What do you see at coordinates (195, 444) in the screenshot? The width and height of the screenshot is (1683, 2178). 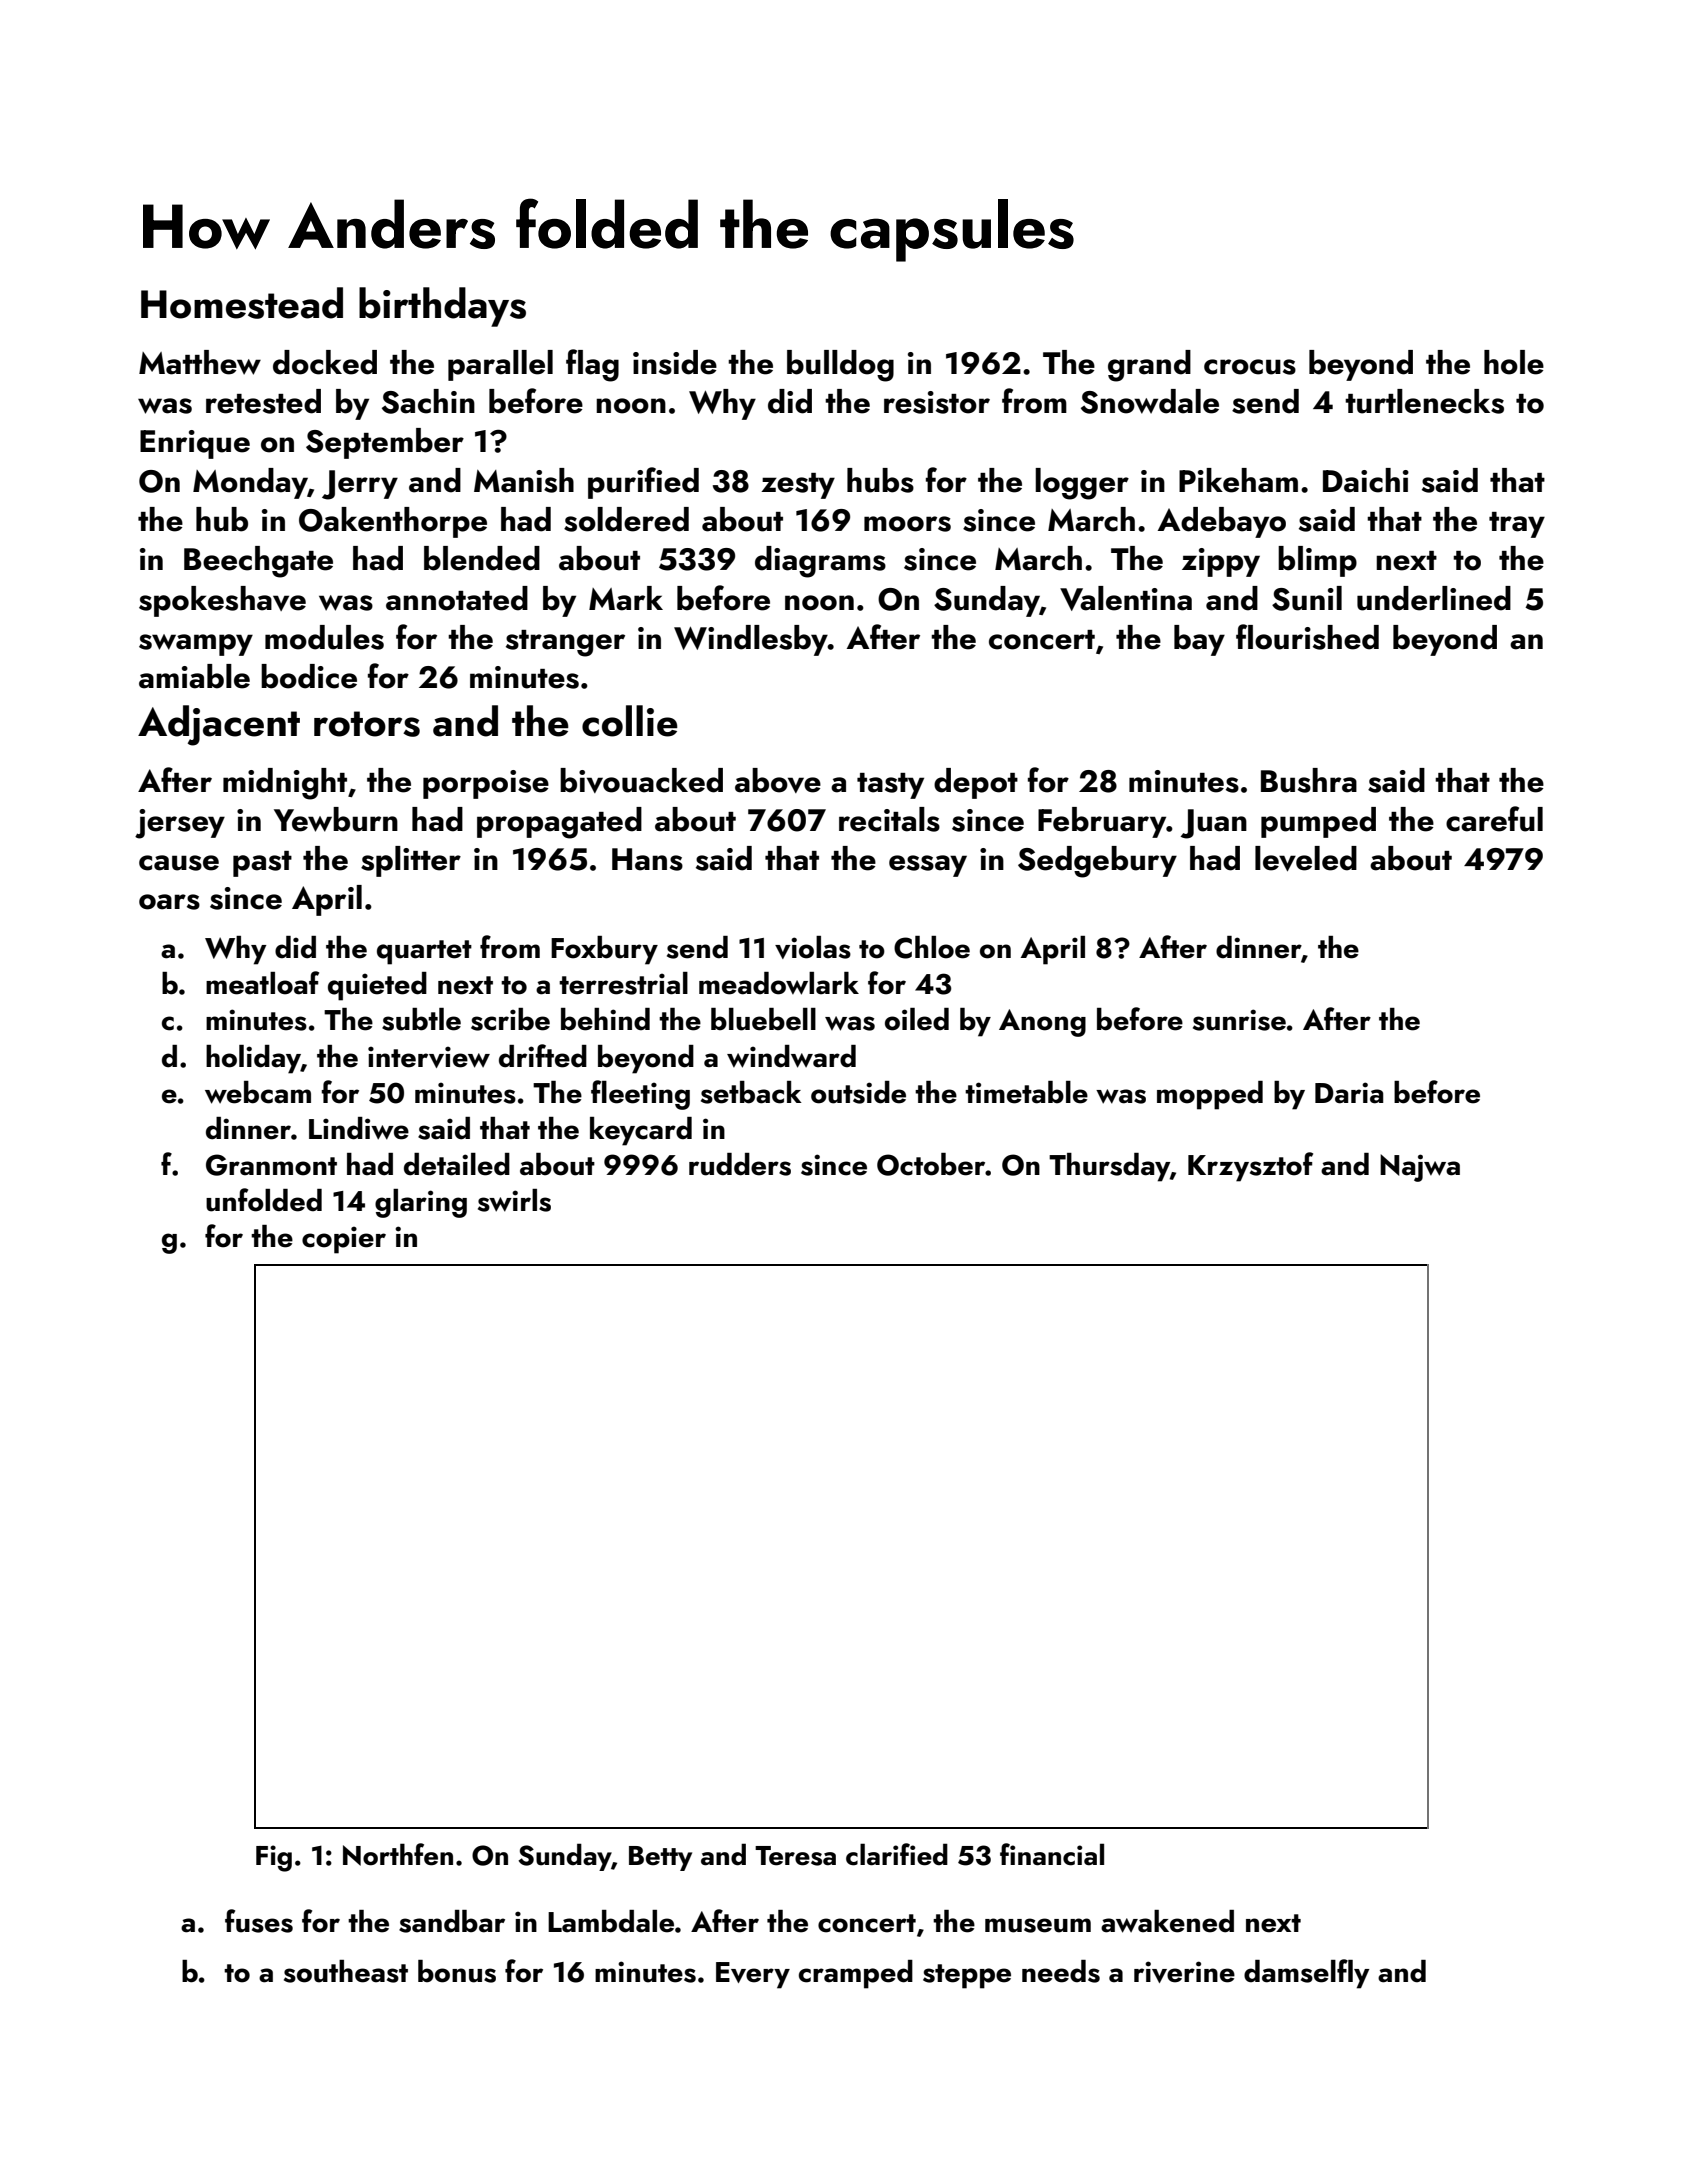 I see `Enrique` at bounding box center [195, 444].
